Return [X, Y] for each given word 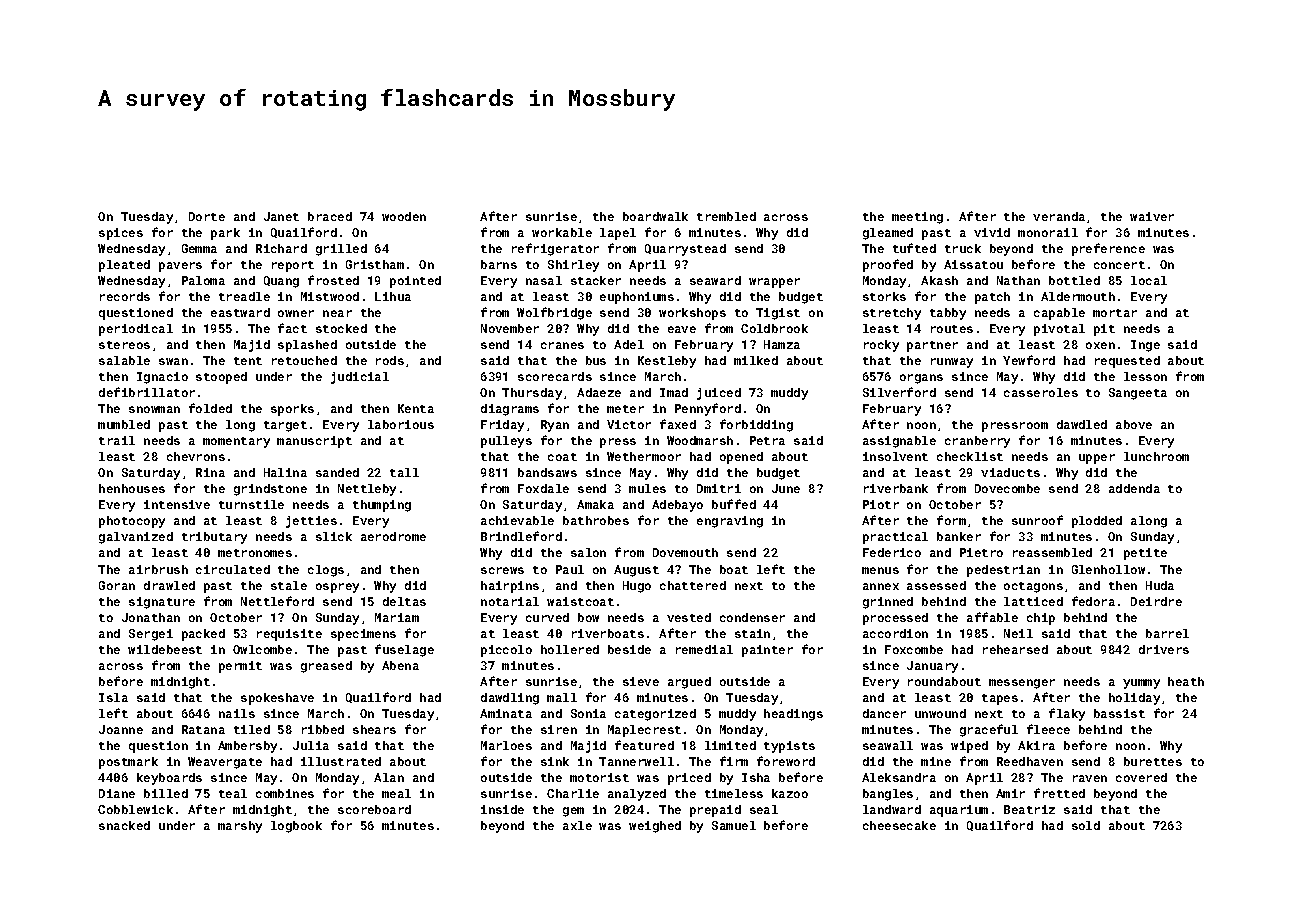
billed [166, 793]
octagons [1033, 587]
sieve [641, 681]
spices [121, 234]
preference [1108, 249]
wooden [404, 216]
